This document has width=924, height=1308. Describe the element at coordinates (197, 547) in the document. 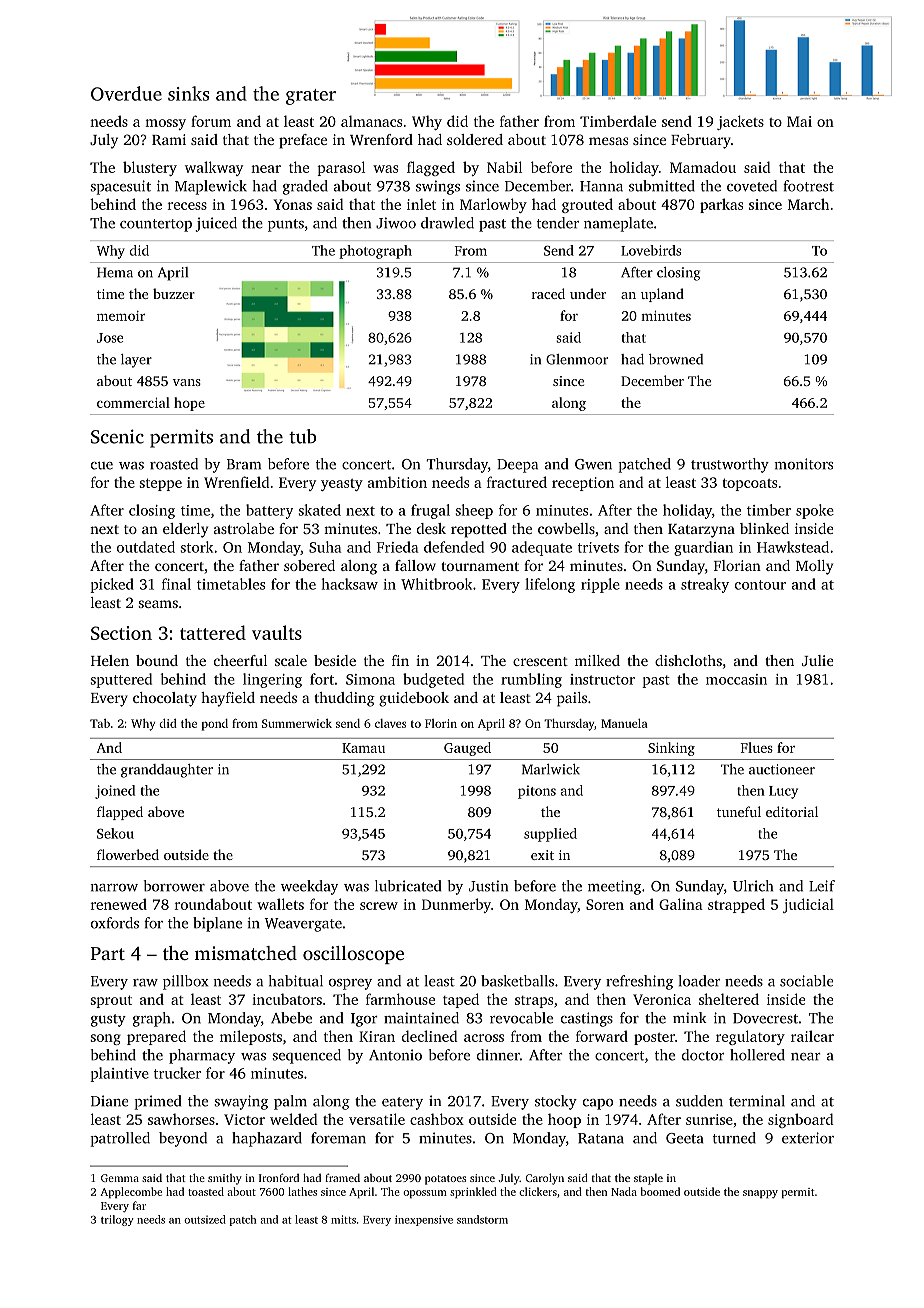

I see `stork` at that location.
